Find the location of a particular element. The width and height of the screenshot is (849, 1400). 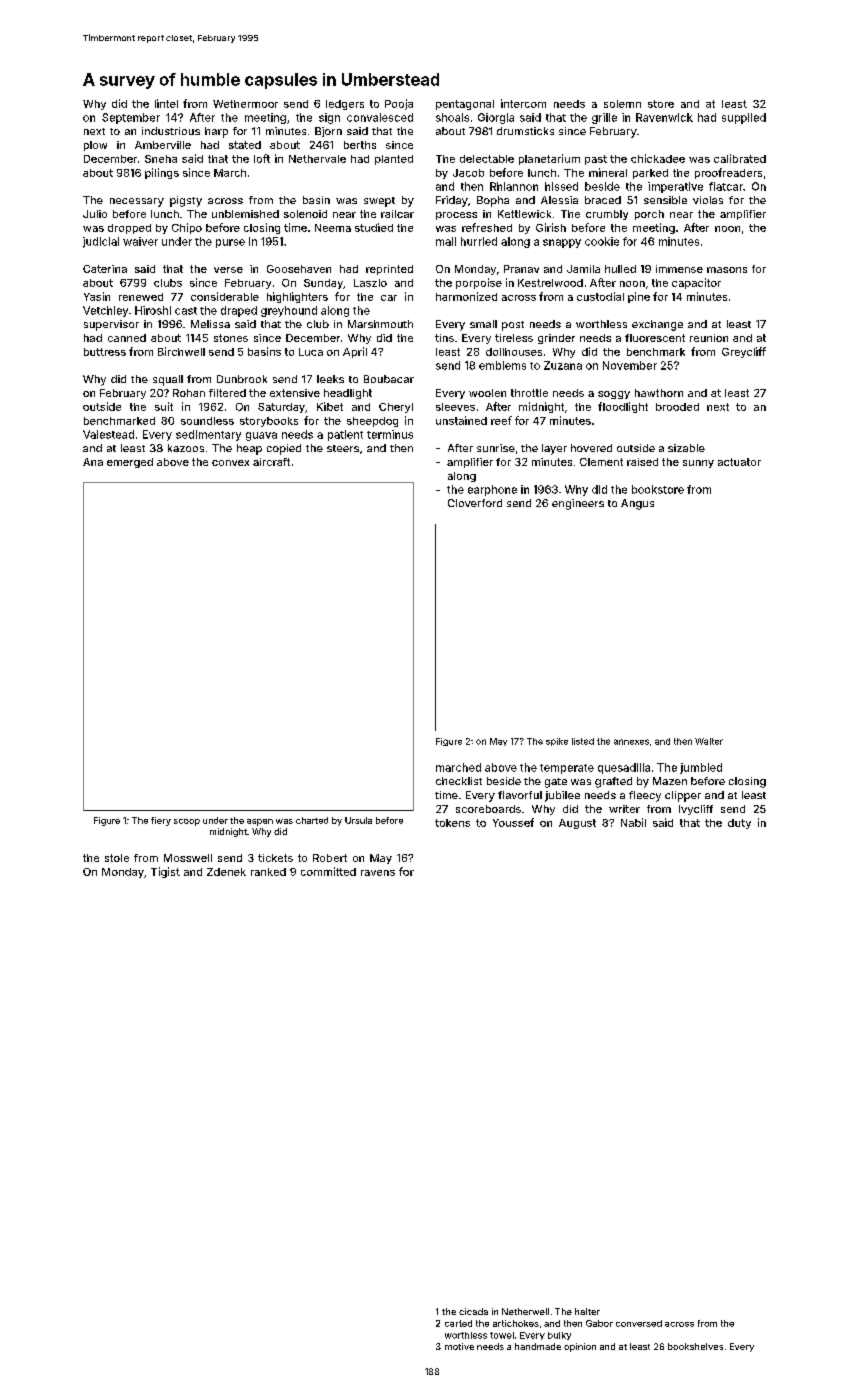

Sunday is located at coordinates (323, 284).
